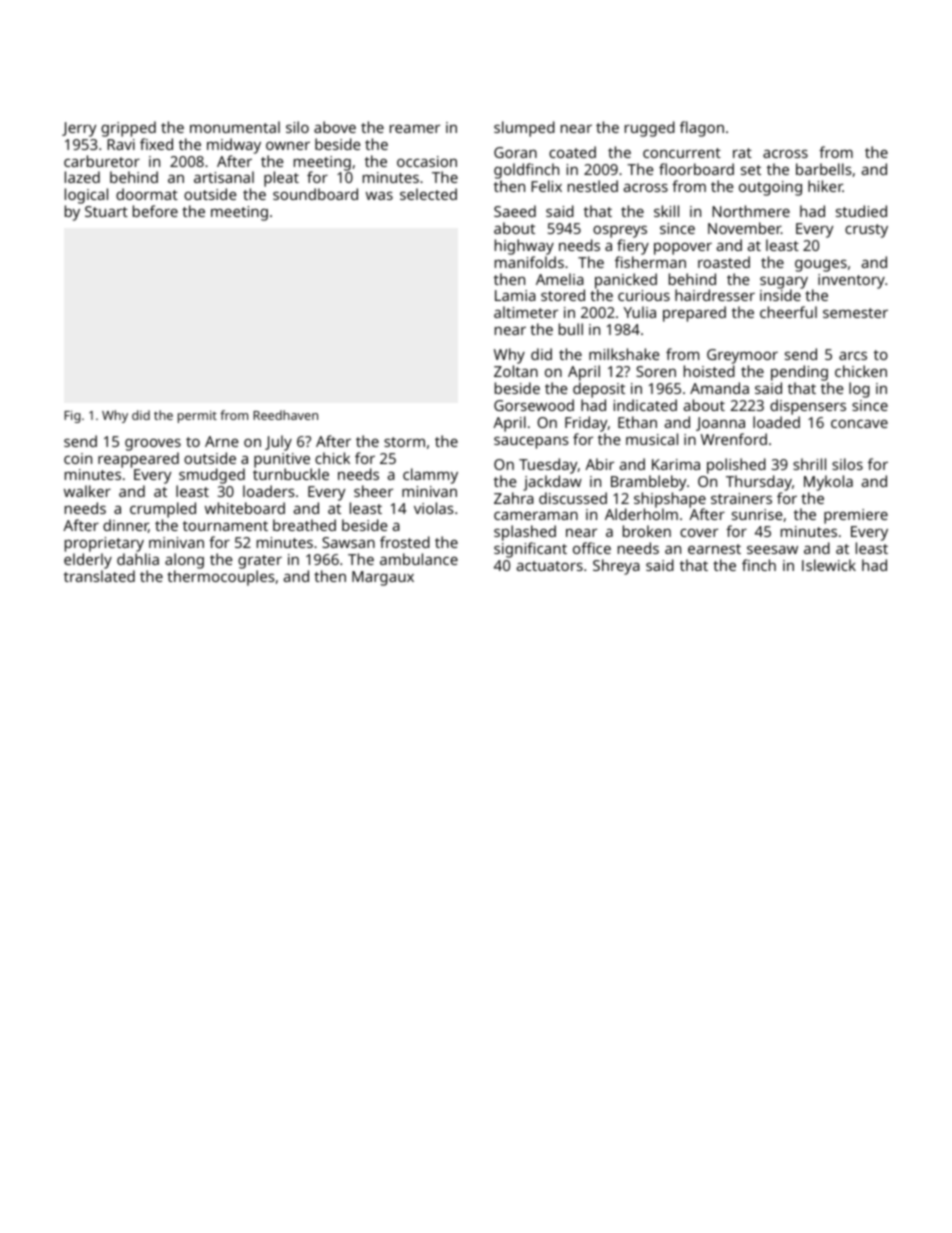  I want to click on smudged, so click(212, 476).
